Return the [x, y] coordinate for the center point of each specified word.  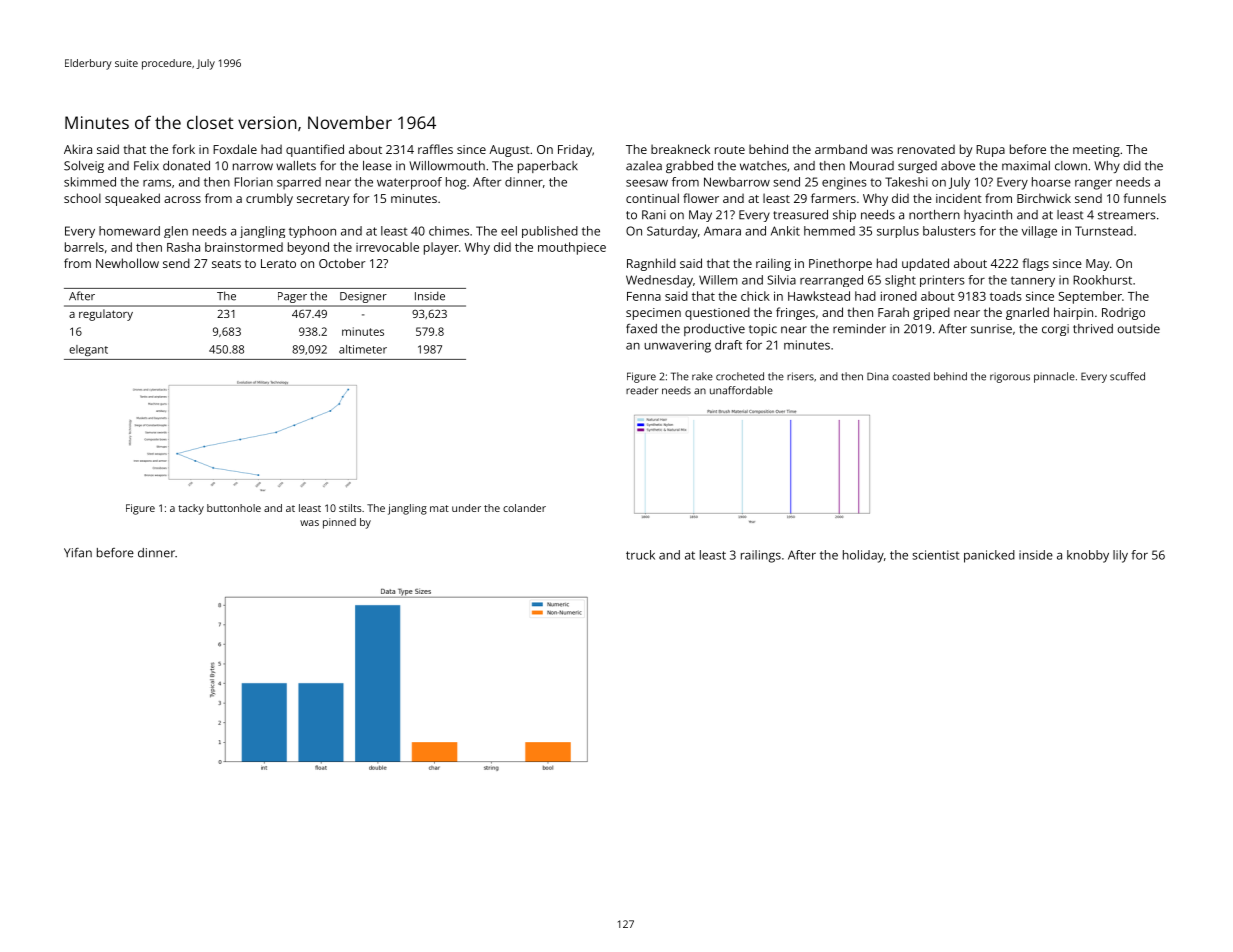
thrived [1093, 329]
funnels [1145, 198]
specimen [653, 314]
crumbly [269, 199]
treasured [800, 215]
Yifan [78, 553]
